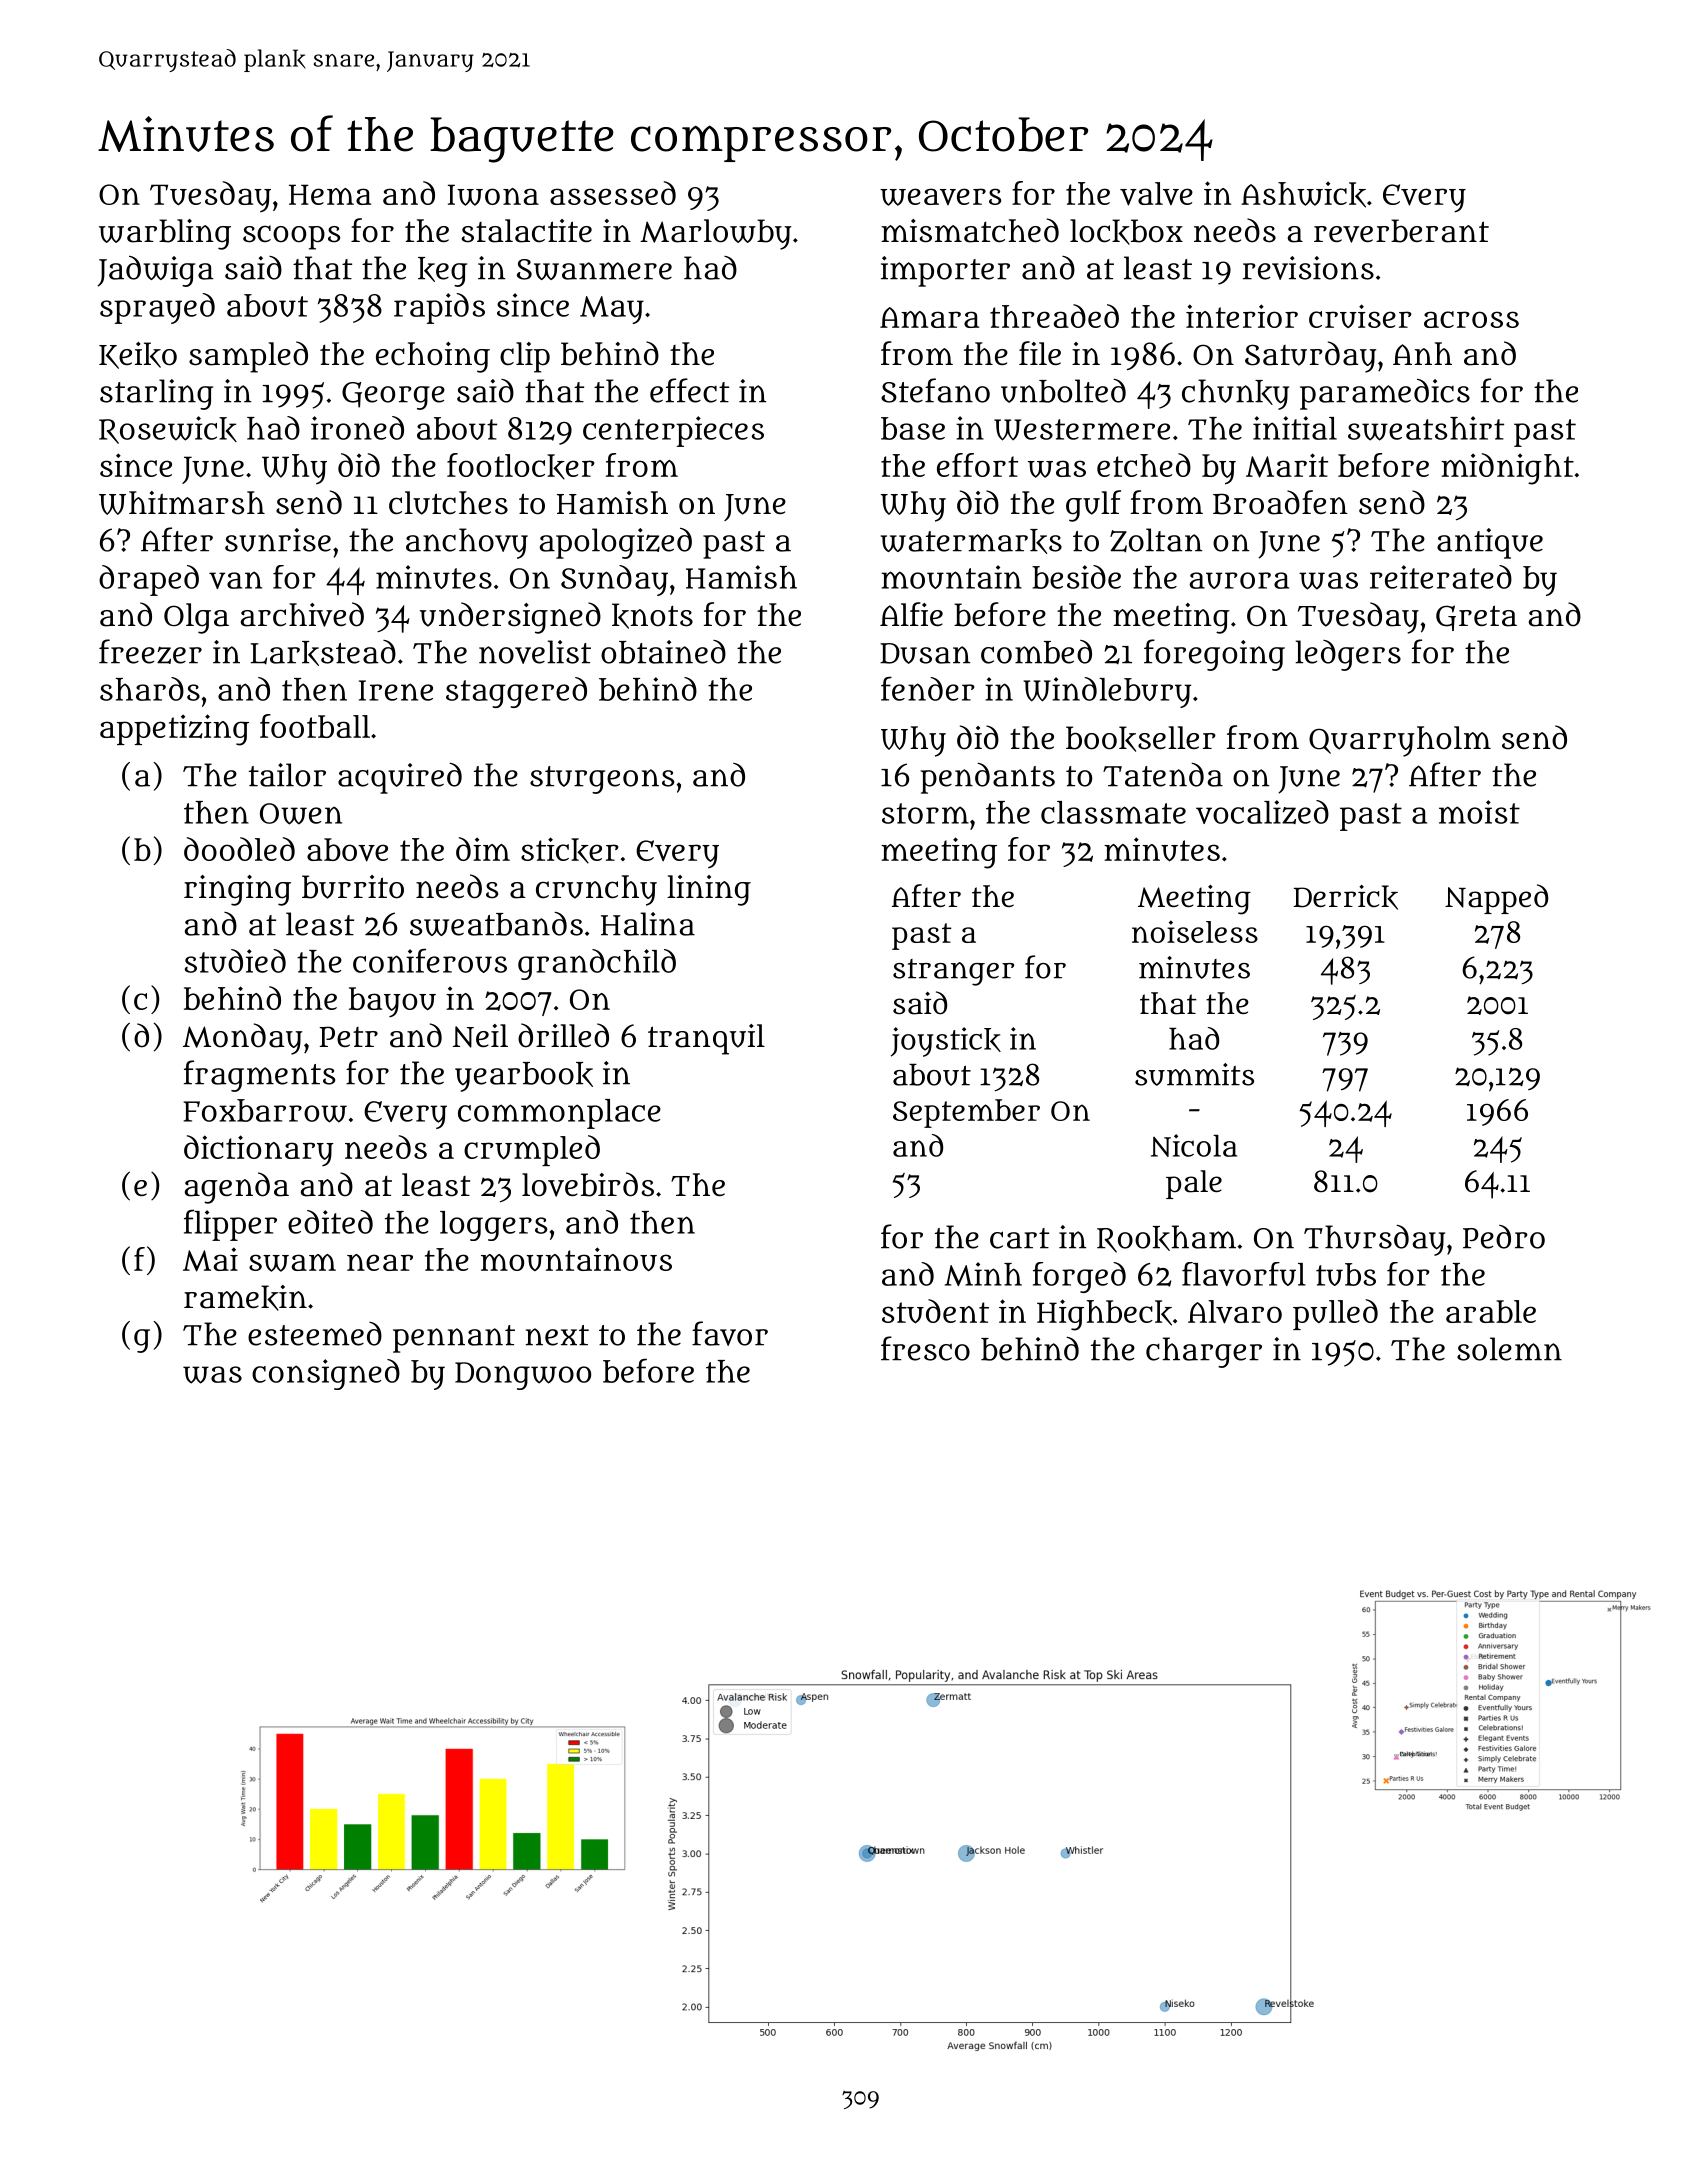  Describe the element at coordinates (935, 1311) in the screenshot. I see `student` at that location.
